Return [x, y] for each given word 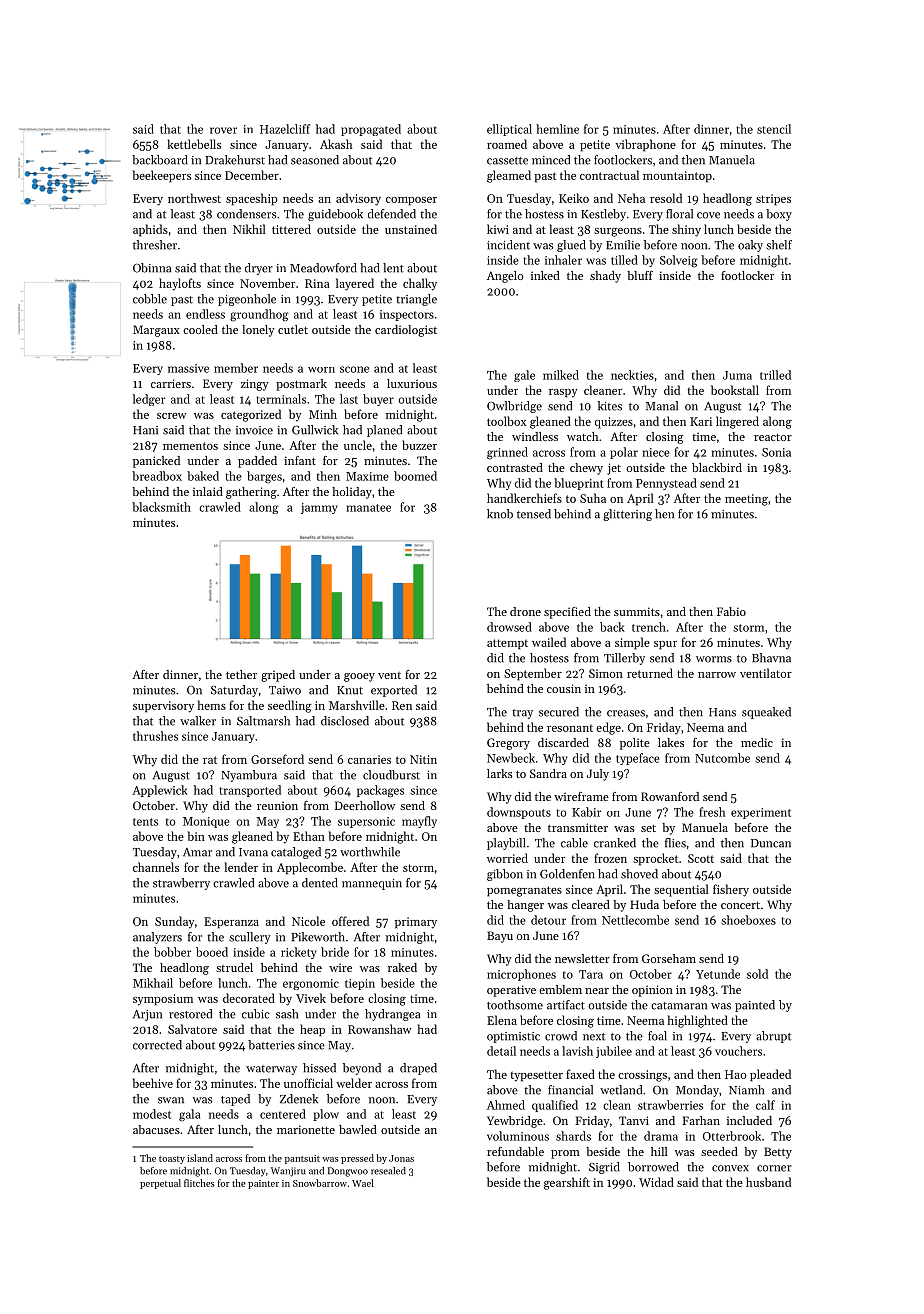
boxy [779, 215]
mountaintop [677, 177]
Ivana [253, 852]
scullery [250, 938]
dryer [259, 269]
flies [675, 843]
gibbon [505, 875]
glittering [627, 515]
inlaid [208, 491]
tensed [534, 514]
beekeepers [162, 176]
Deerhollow [365, 805]
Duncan [771, 843]
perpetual [160, 1184]
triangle [416, 300]
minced [551, 160]
